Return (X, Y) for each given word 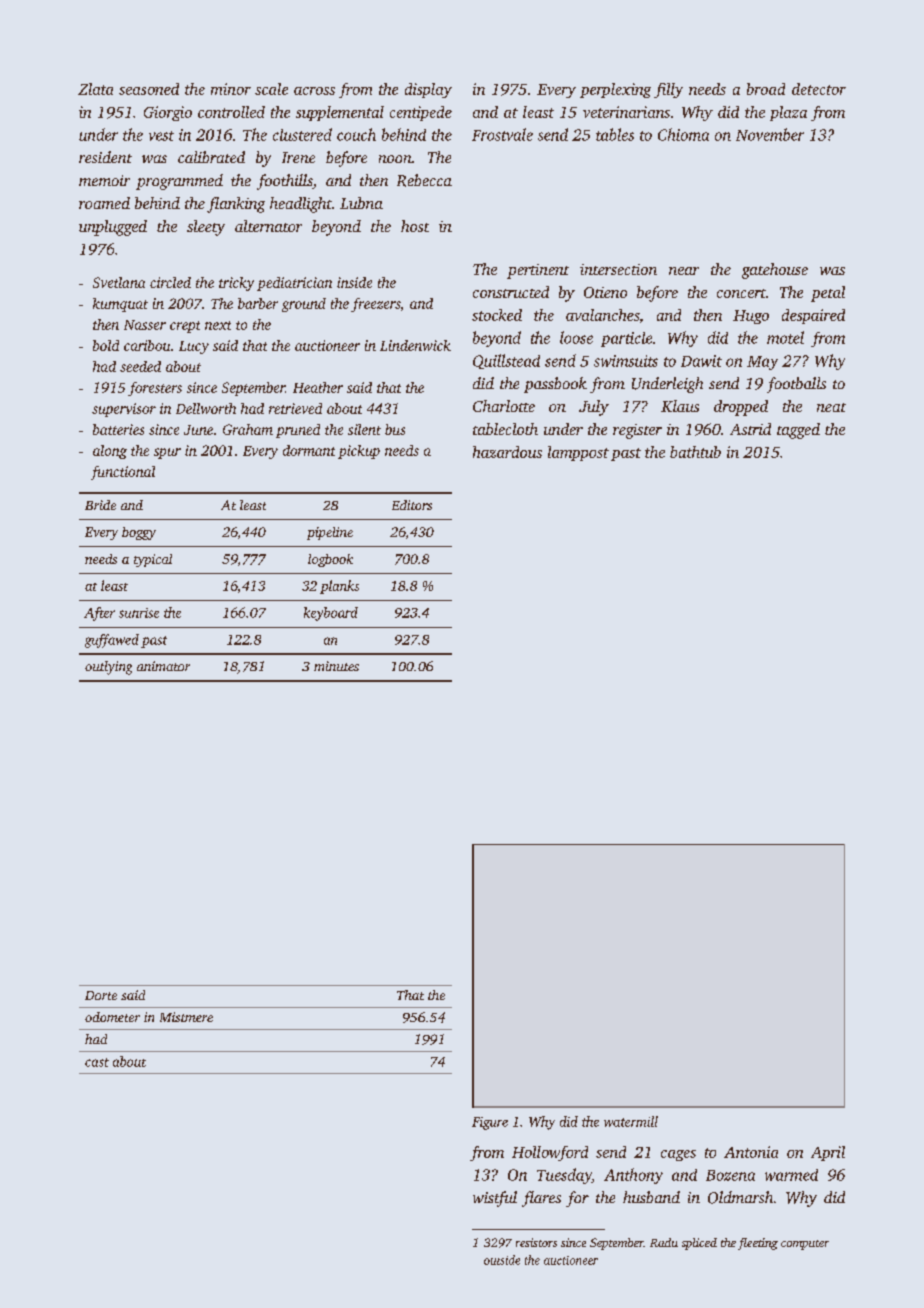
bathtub (695, 452)
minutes (336, 666)
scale (271, 89)
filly (668, 90)
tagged (798, 431)
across (314, 91)
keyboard (331, 614)
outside (502, 1260)
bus (395, 429)
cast (97, 1062)
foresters (155, 389)
